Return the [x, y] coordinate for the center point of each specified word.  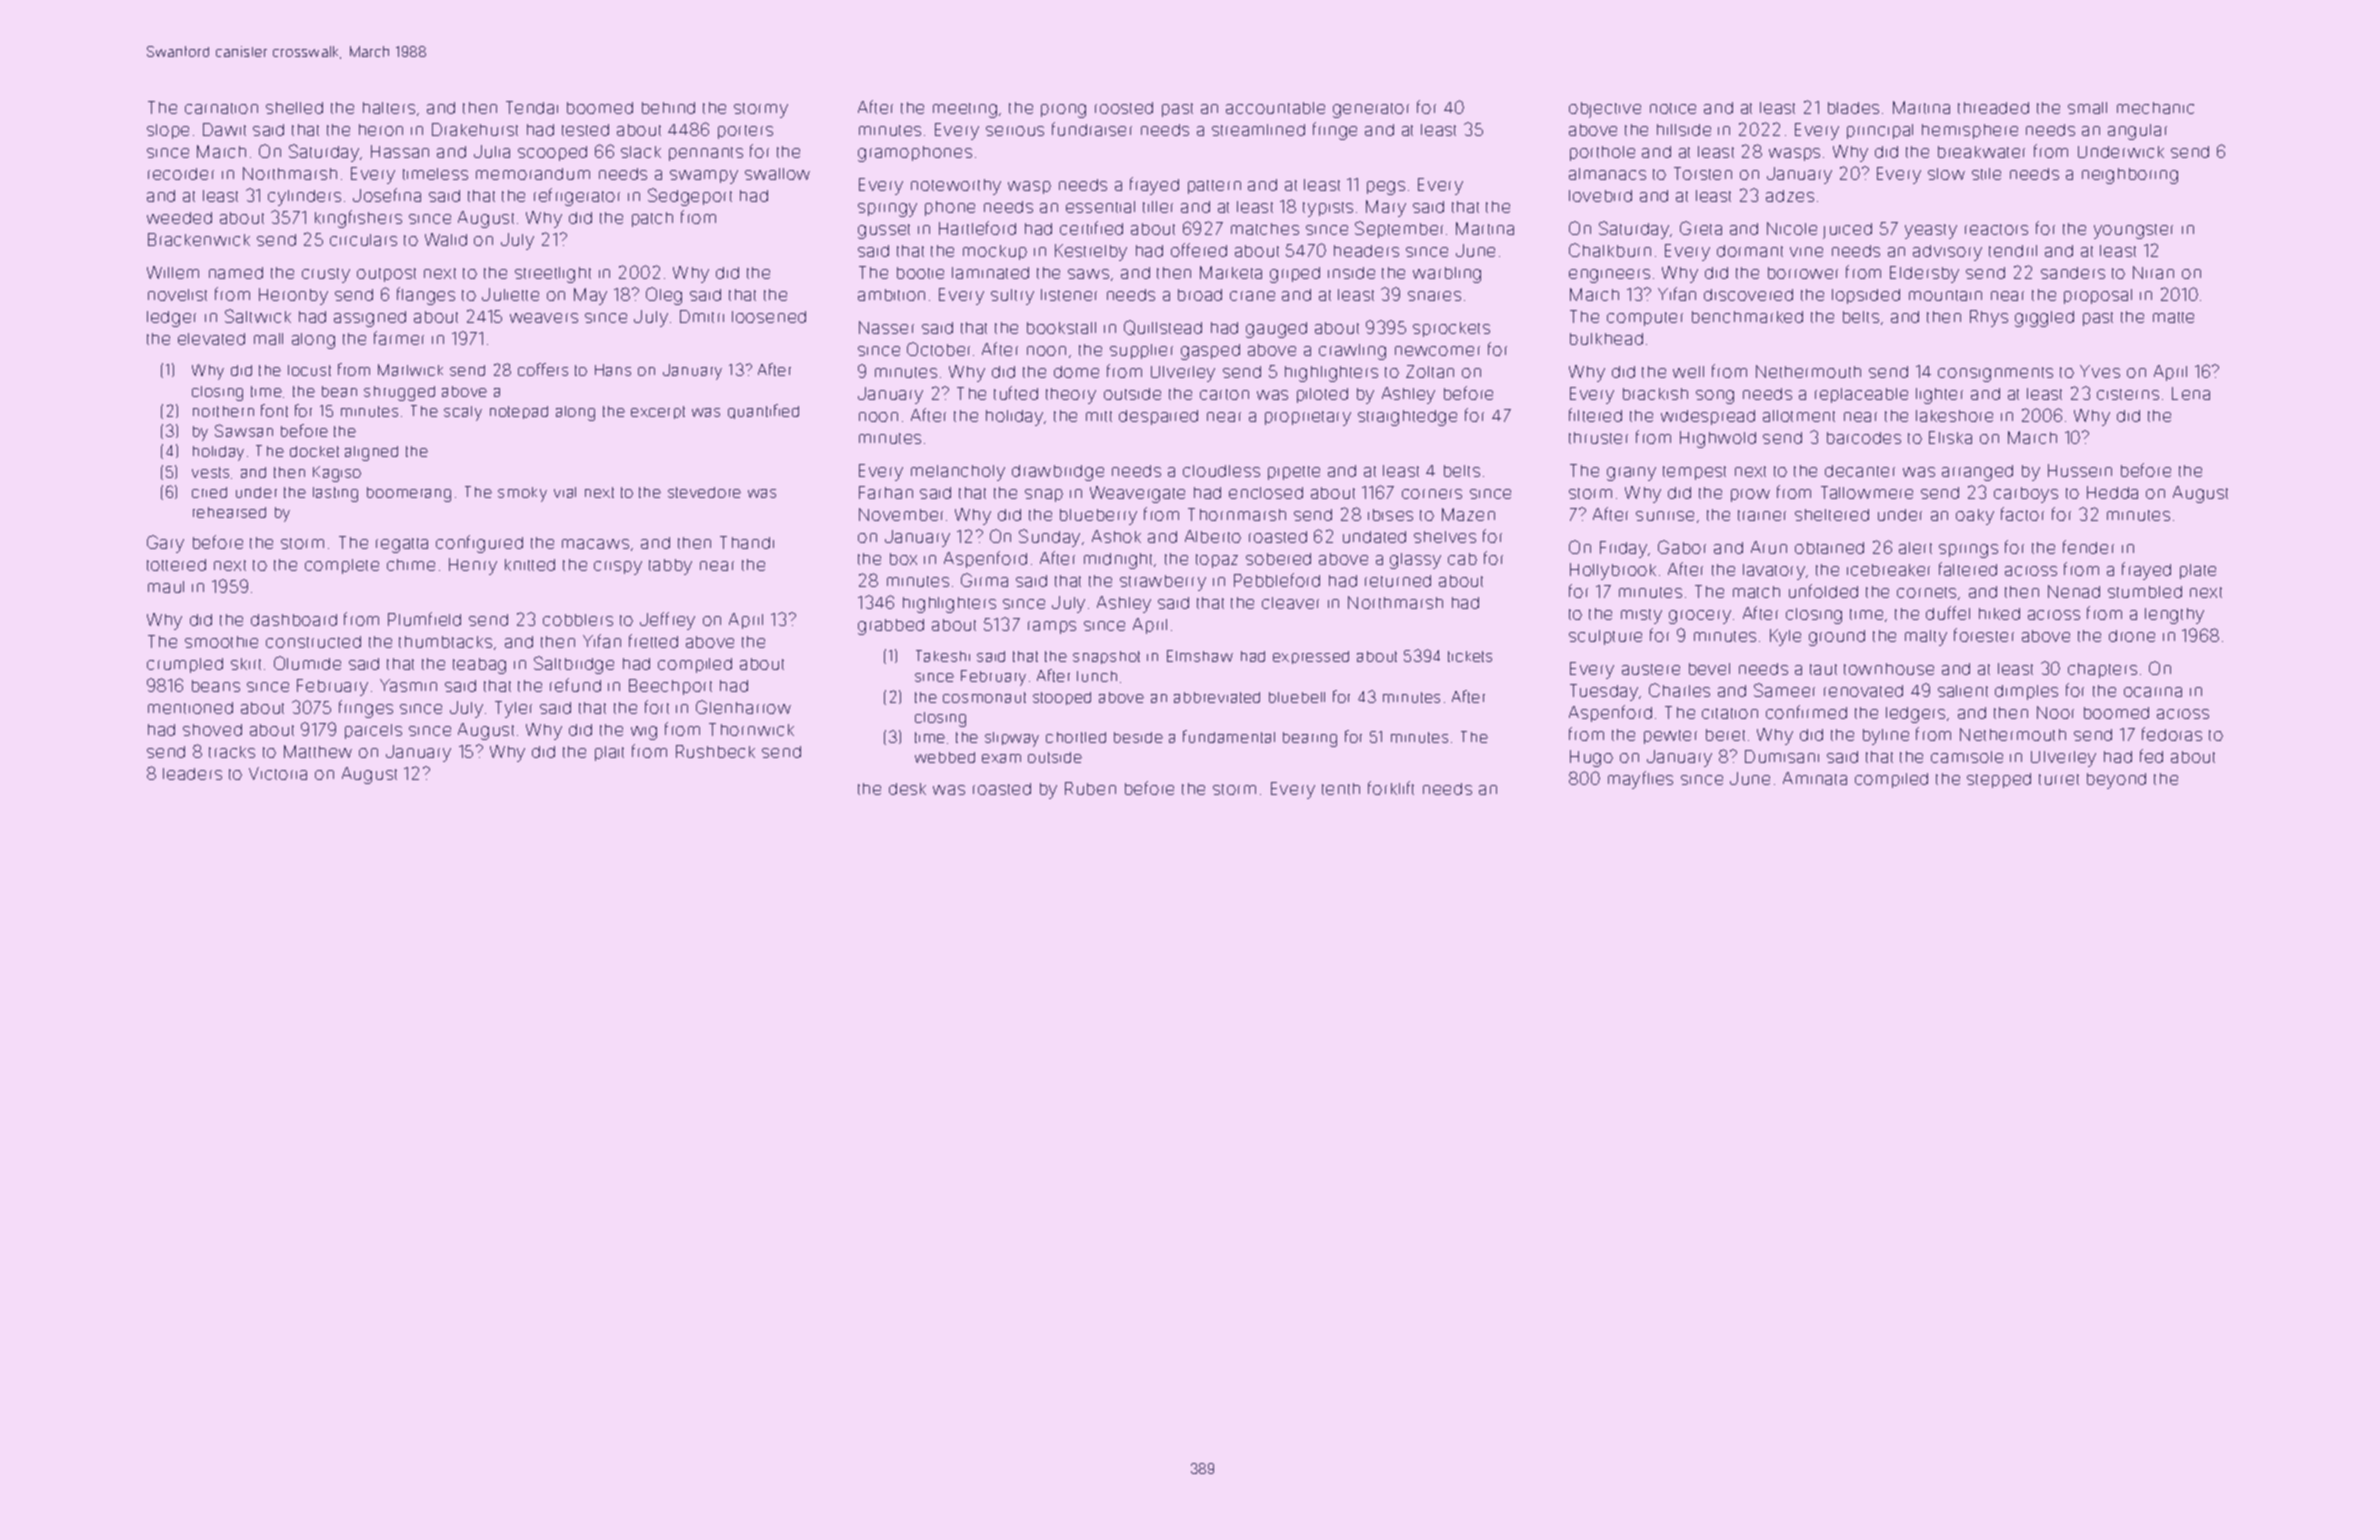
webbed [945, 757]
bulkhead [1606, 339]
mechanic [2155, 108]
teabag [479, 666]
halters [389, 108]
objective [1605, 110]
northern [223, 411]
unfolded [1823, 591]
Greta [1701, 228]
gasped [1210, 352]
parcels [373, 731]
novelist [177, 295]
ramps [1052, 627]
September [1399, 229]
